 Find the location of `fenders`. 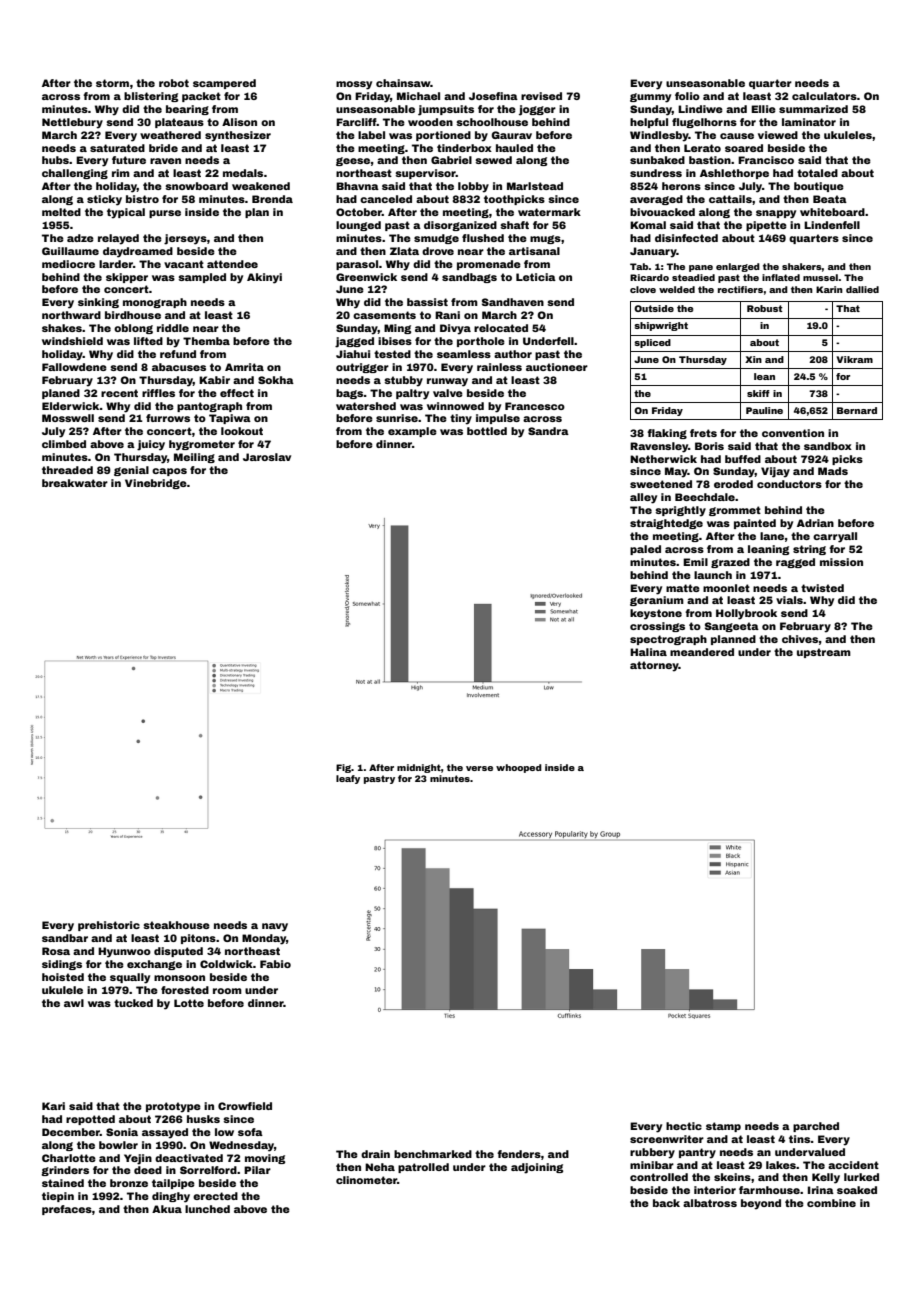

fenders is located at coordinates (519, 1154).
